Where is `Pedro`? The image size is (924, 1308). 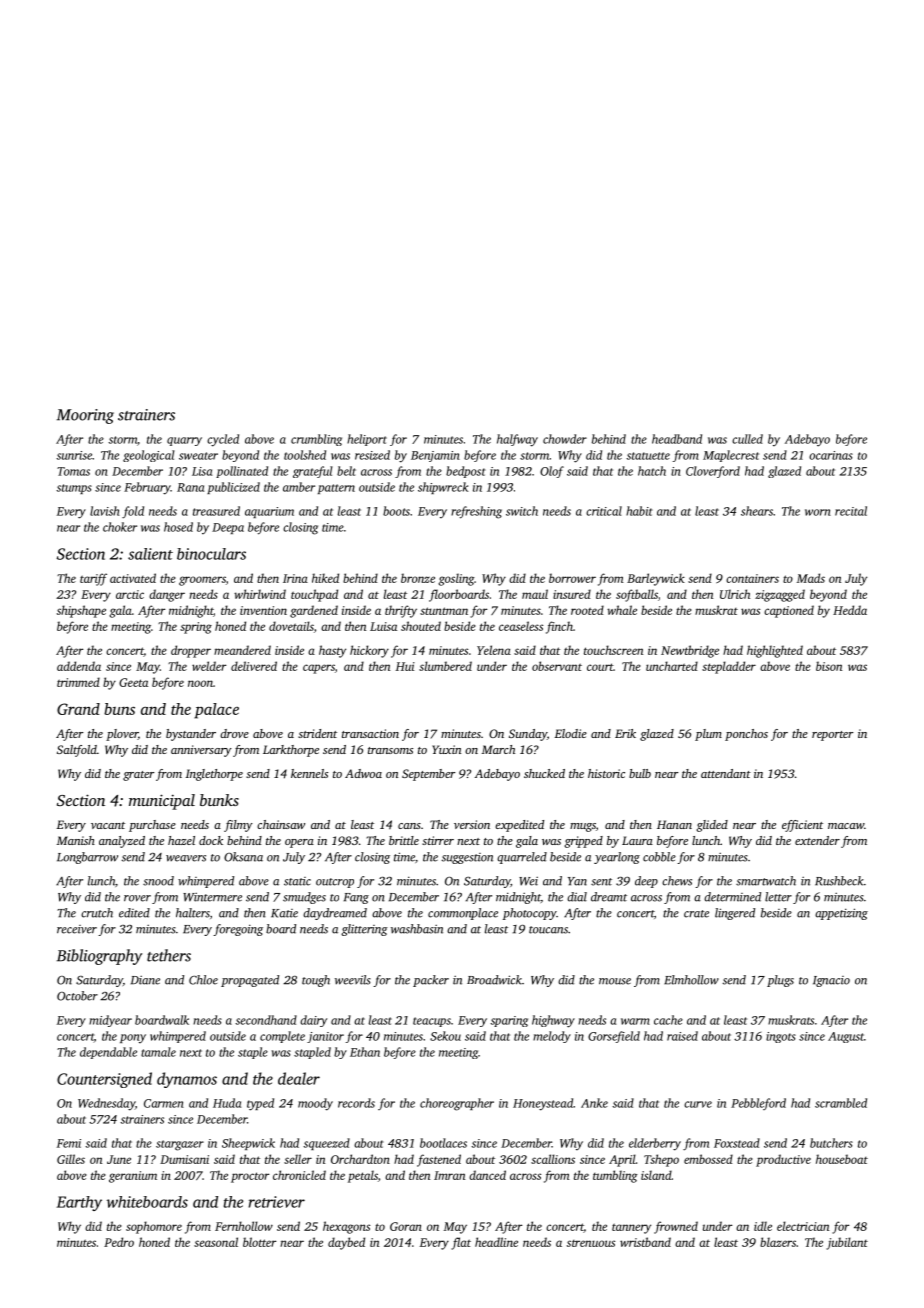 Pedro is located at coordinates (119, 1242).
